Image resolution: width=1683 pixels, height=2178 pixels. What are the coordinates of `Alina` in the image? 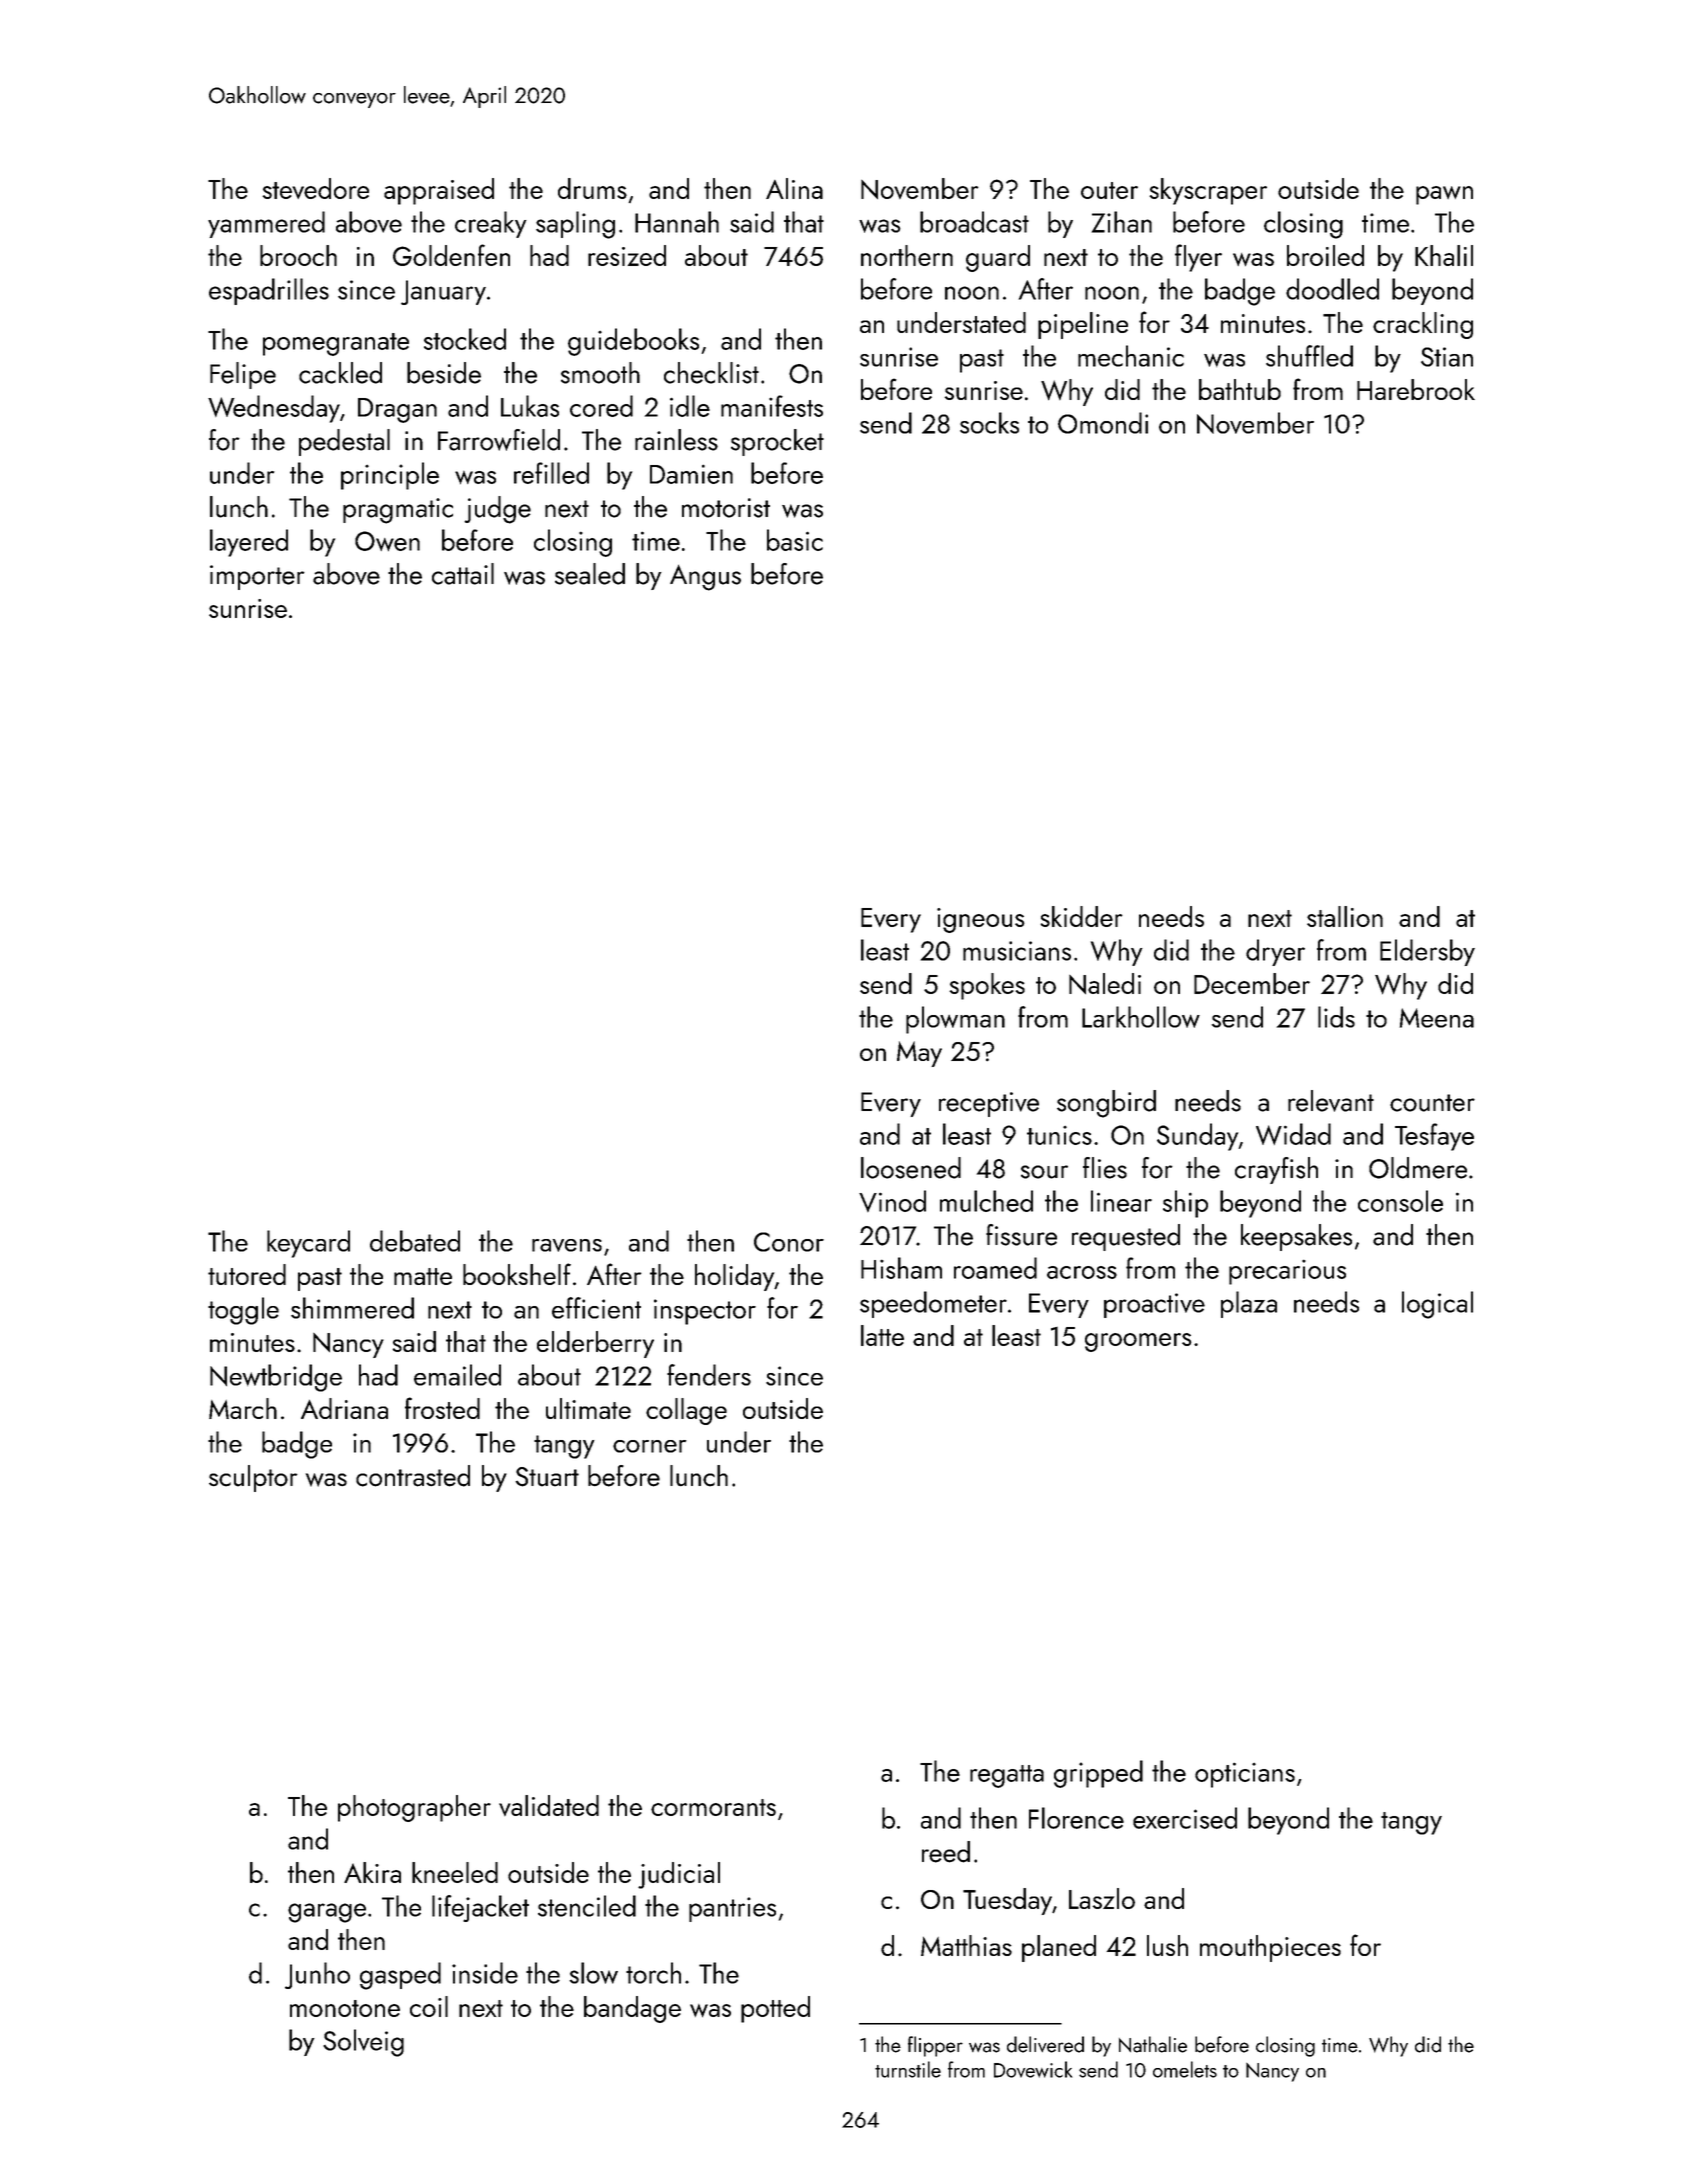 It's located at (794, 188).
